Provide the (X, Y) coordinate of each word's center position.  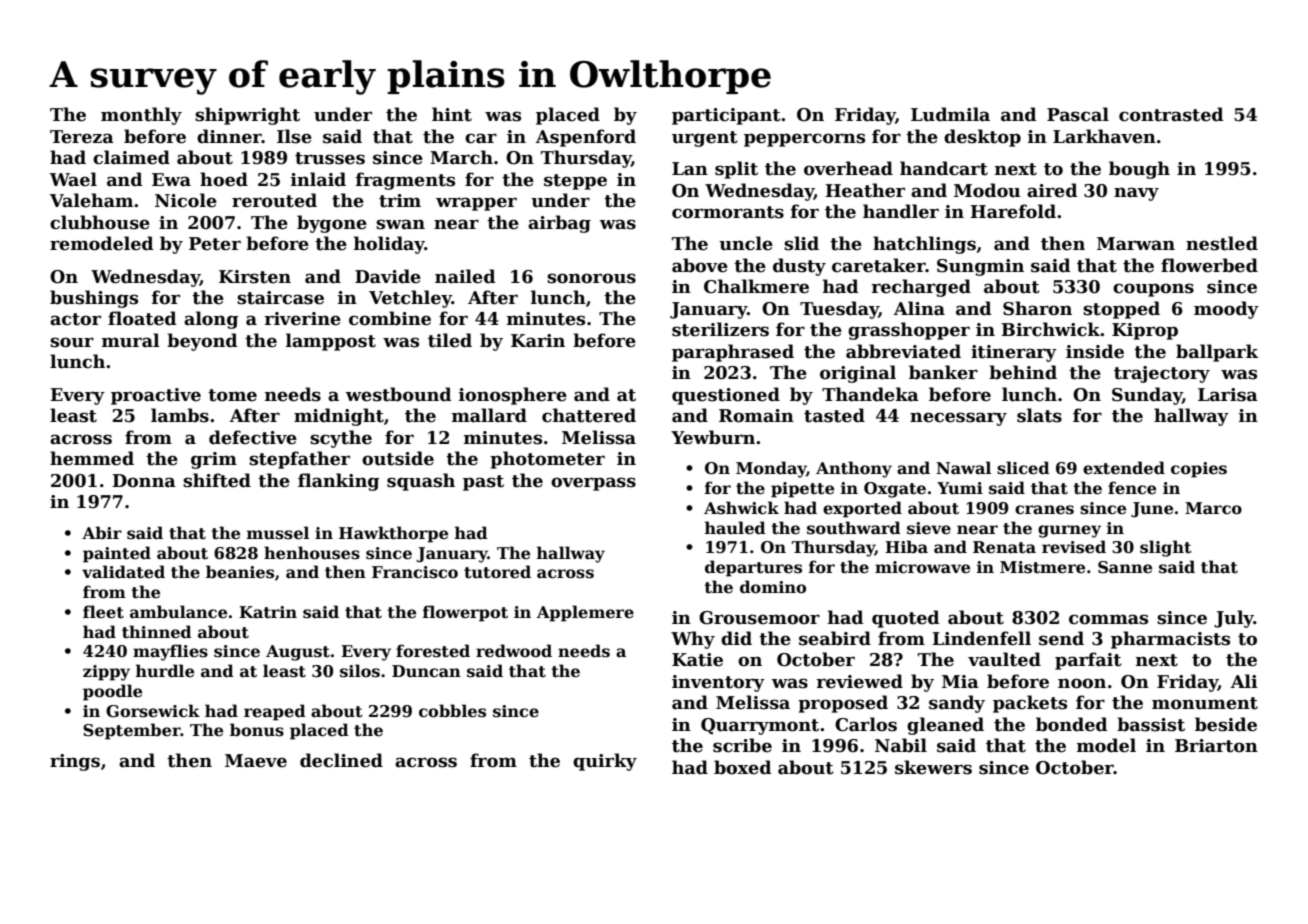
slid (801, 243)
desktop (982, 138)
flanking (338, 482)
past (483, 483)
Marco (1213, 508)
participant (726, 116)
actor (75, 319)
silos (360, 671)
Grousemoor (759, 618)
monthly (141, 116)
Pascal (1078, 114)
